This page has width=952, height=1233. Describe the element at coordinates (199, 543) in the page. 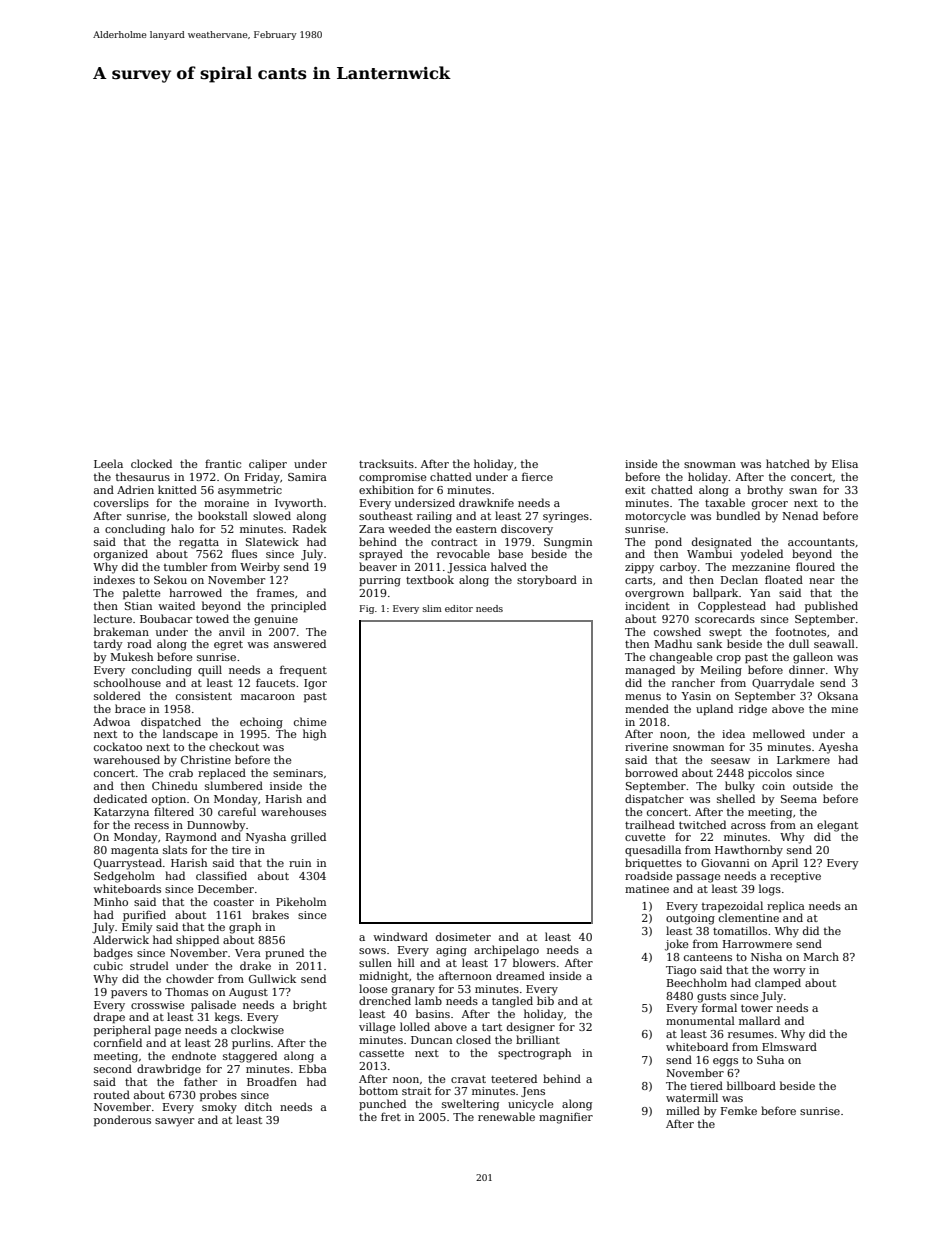

I see `regatta` at that location.
